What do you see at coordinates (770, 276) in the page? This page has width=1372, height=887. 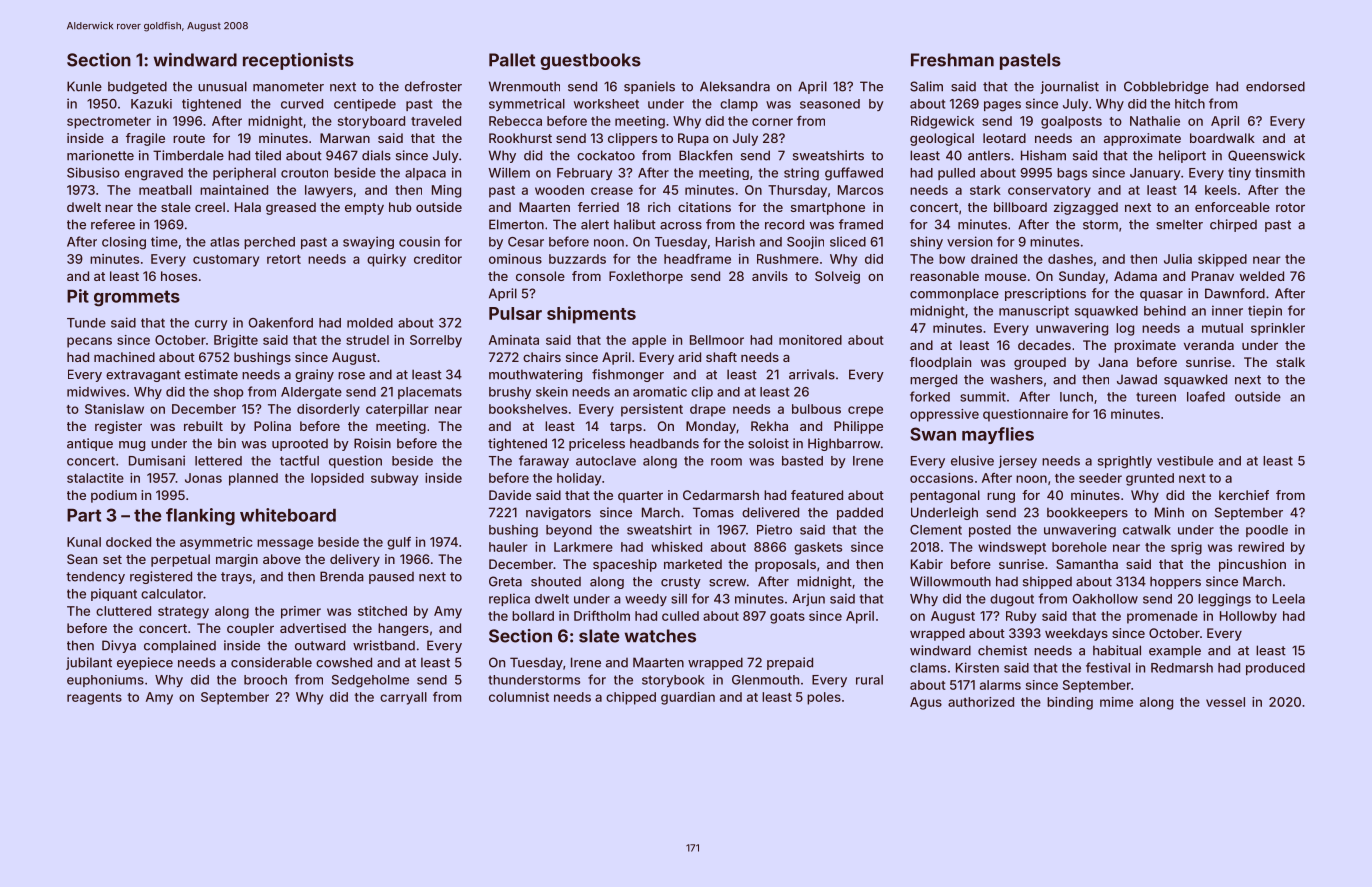 I see `anvils` at bounding box center [770, 276].
